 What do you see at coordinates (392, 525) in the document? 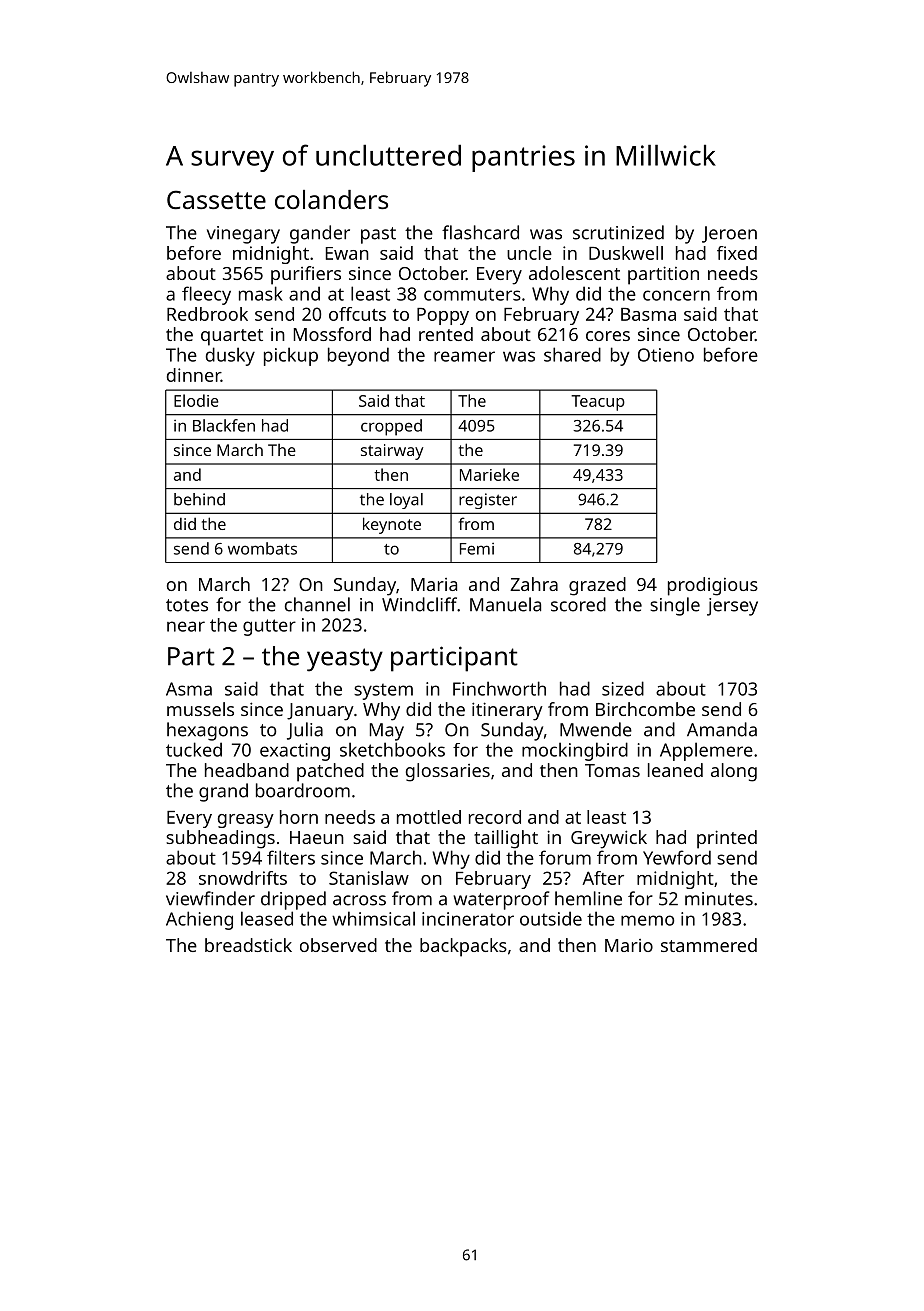
I see `keynote` at bounding box center [392, 525].
